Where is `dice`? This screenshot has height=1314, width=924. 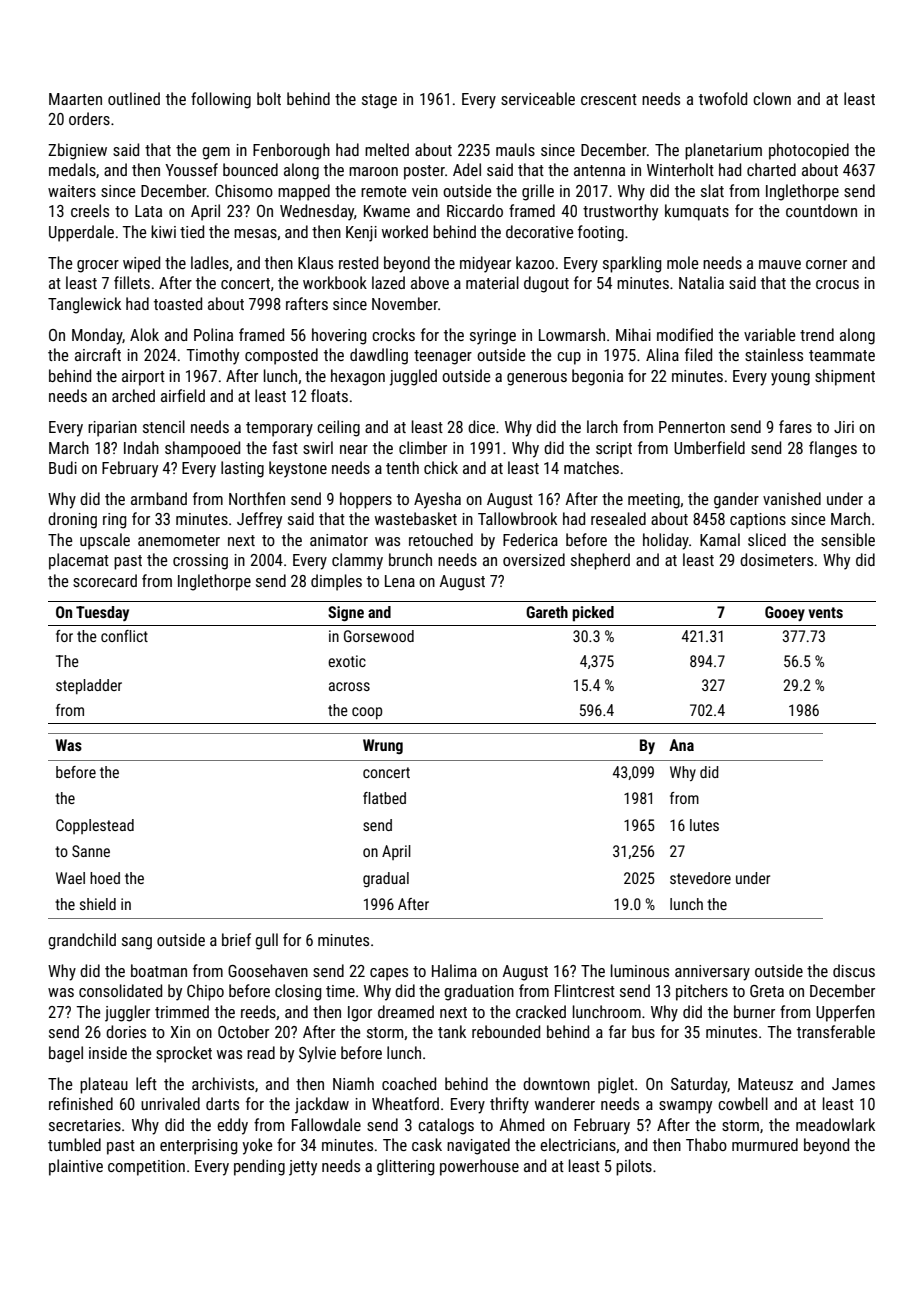
dice is located at coordinates (481, 426).
